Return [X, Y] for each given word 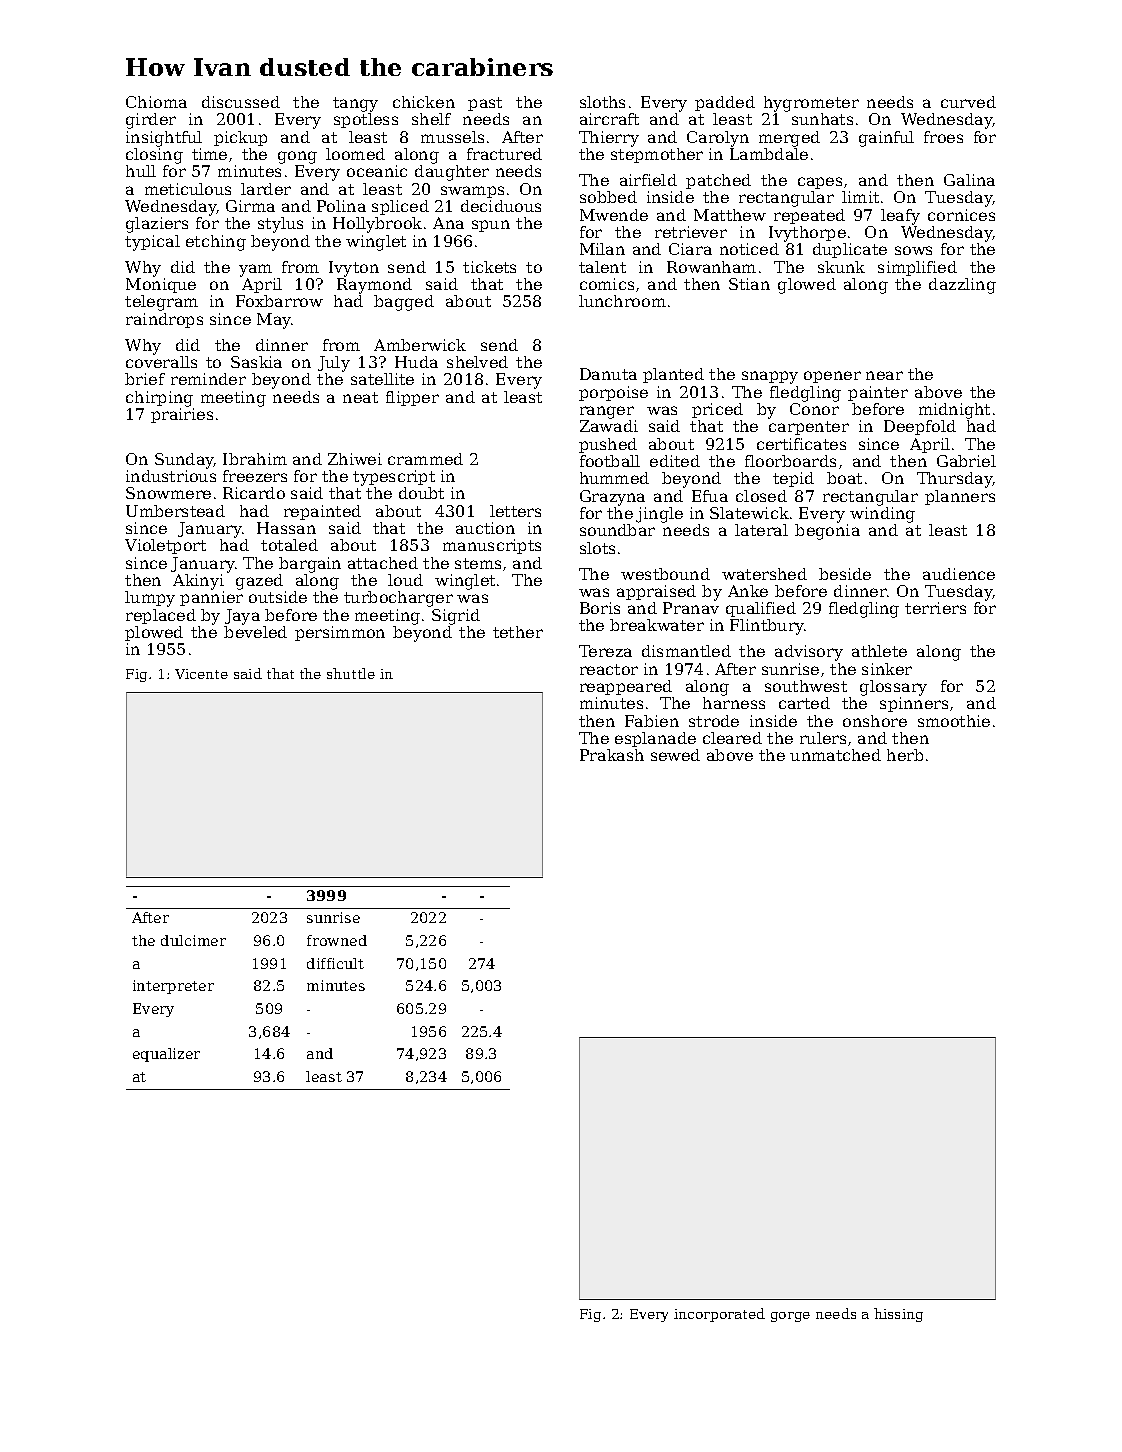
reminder [208, 379]
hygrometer [811, 104]
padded [725, 103]
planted [673, 375]
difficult [335, 963]
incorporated [719, 1315]
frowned [337, 940]
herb [905, 755]
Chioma [156, 102]
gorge [790, 1317]
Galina [969, 180]
